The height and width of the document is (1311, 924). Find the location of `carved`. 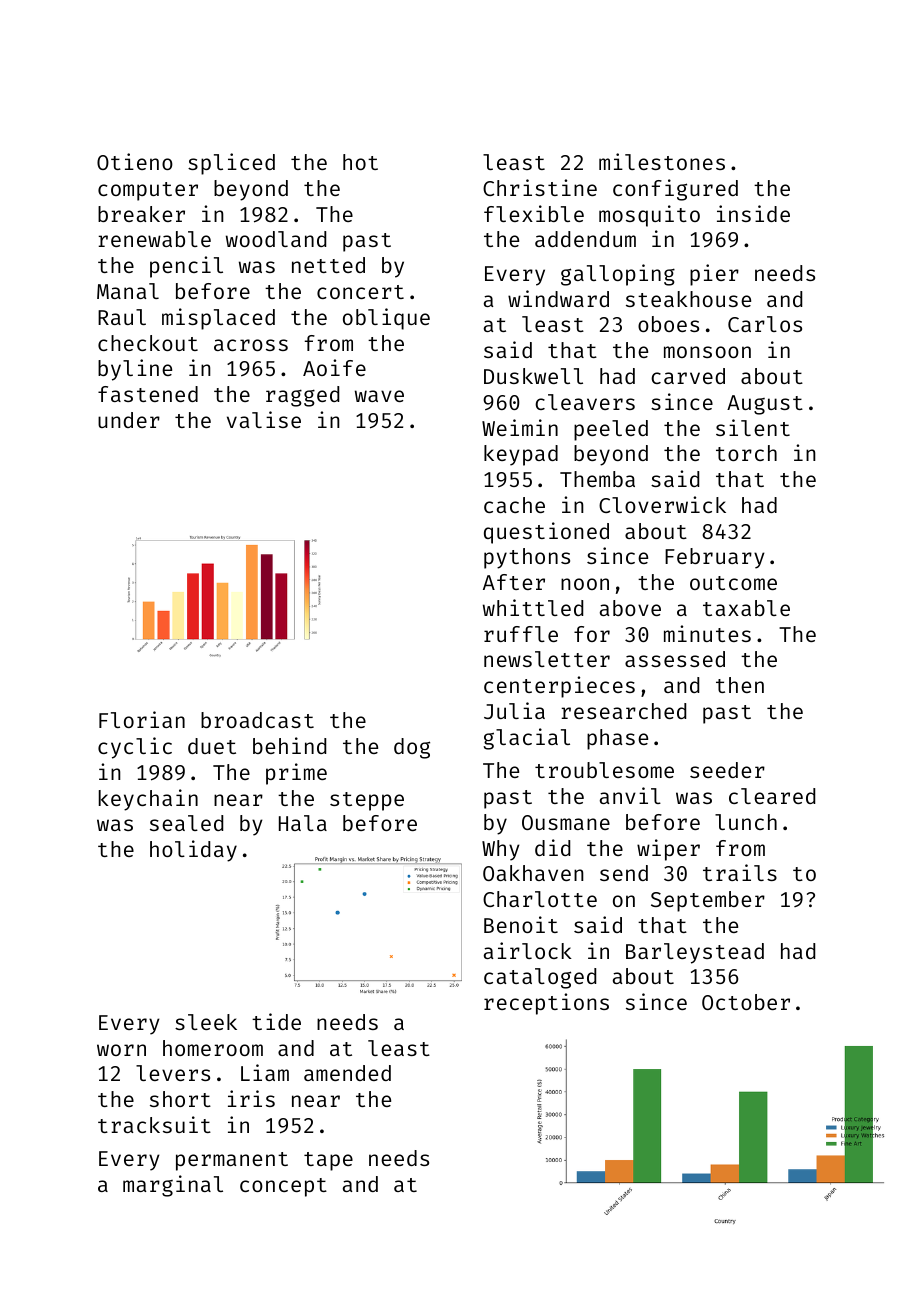

carved is located at coordinates (688, 376).
